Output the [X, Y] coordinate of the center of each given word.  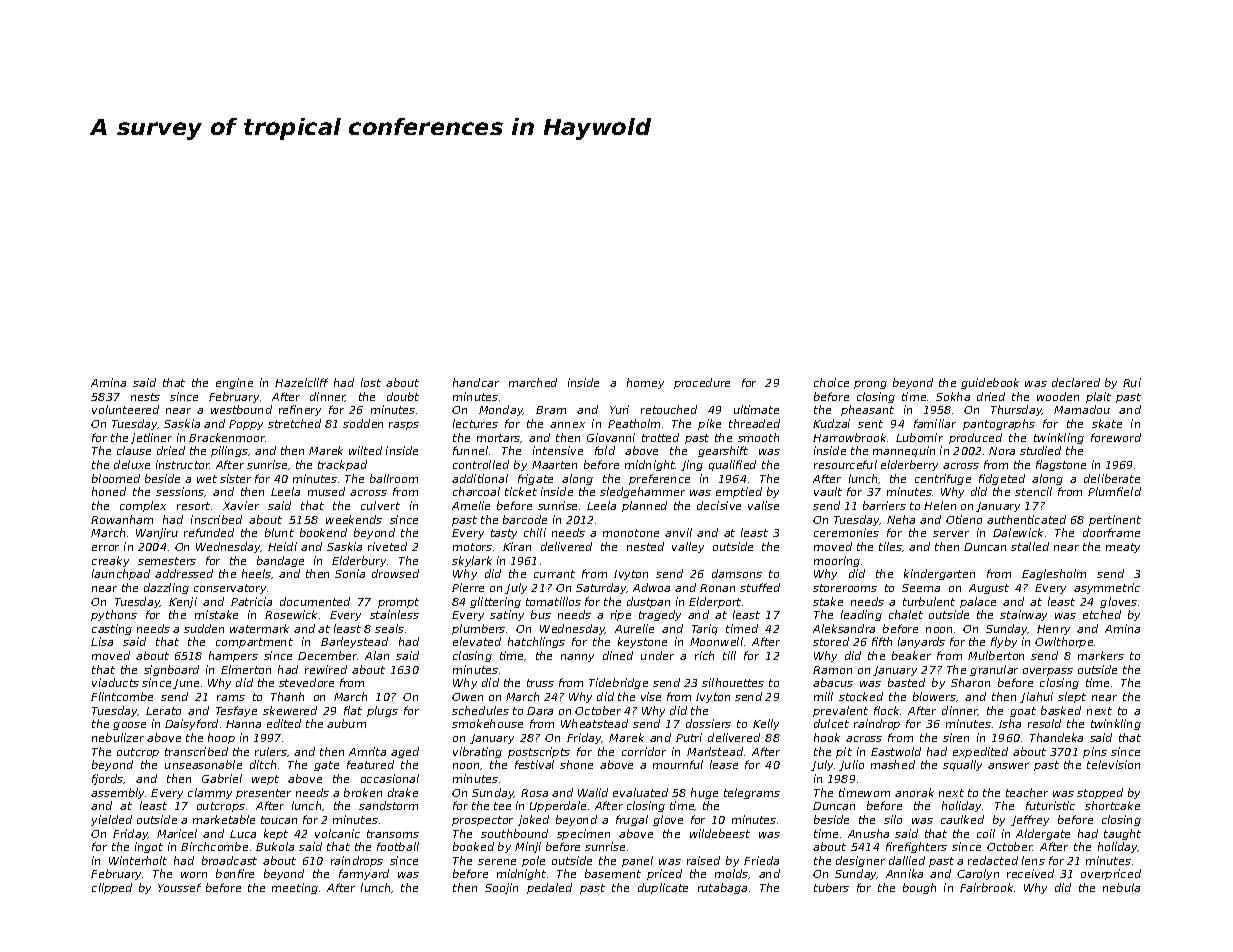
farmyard [364, 874]
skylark [472, 561]
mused [326, 491]
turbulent [929, 601]
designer [860, 861]
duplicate [663, 888]
